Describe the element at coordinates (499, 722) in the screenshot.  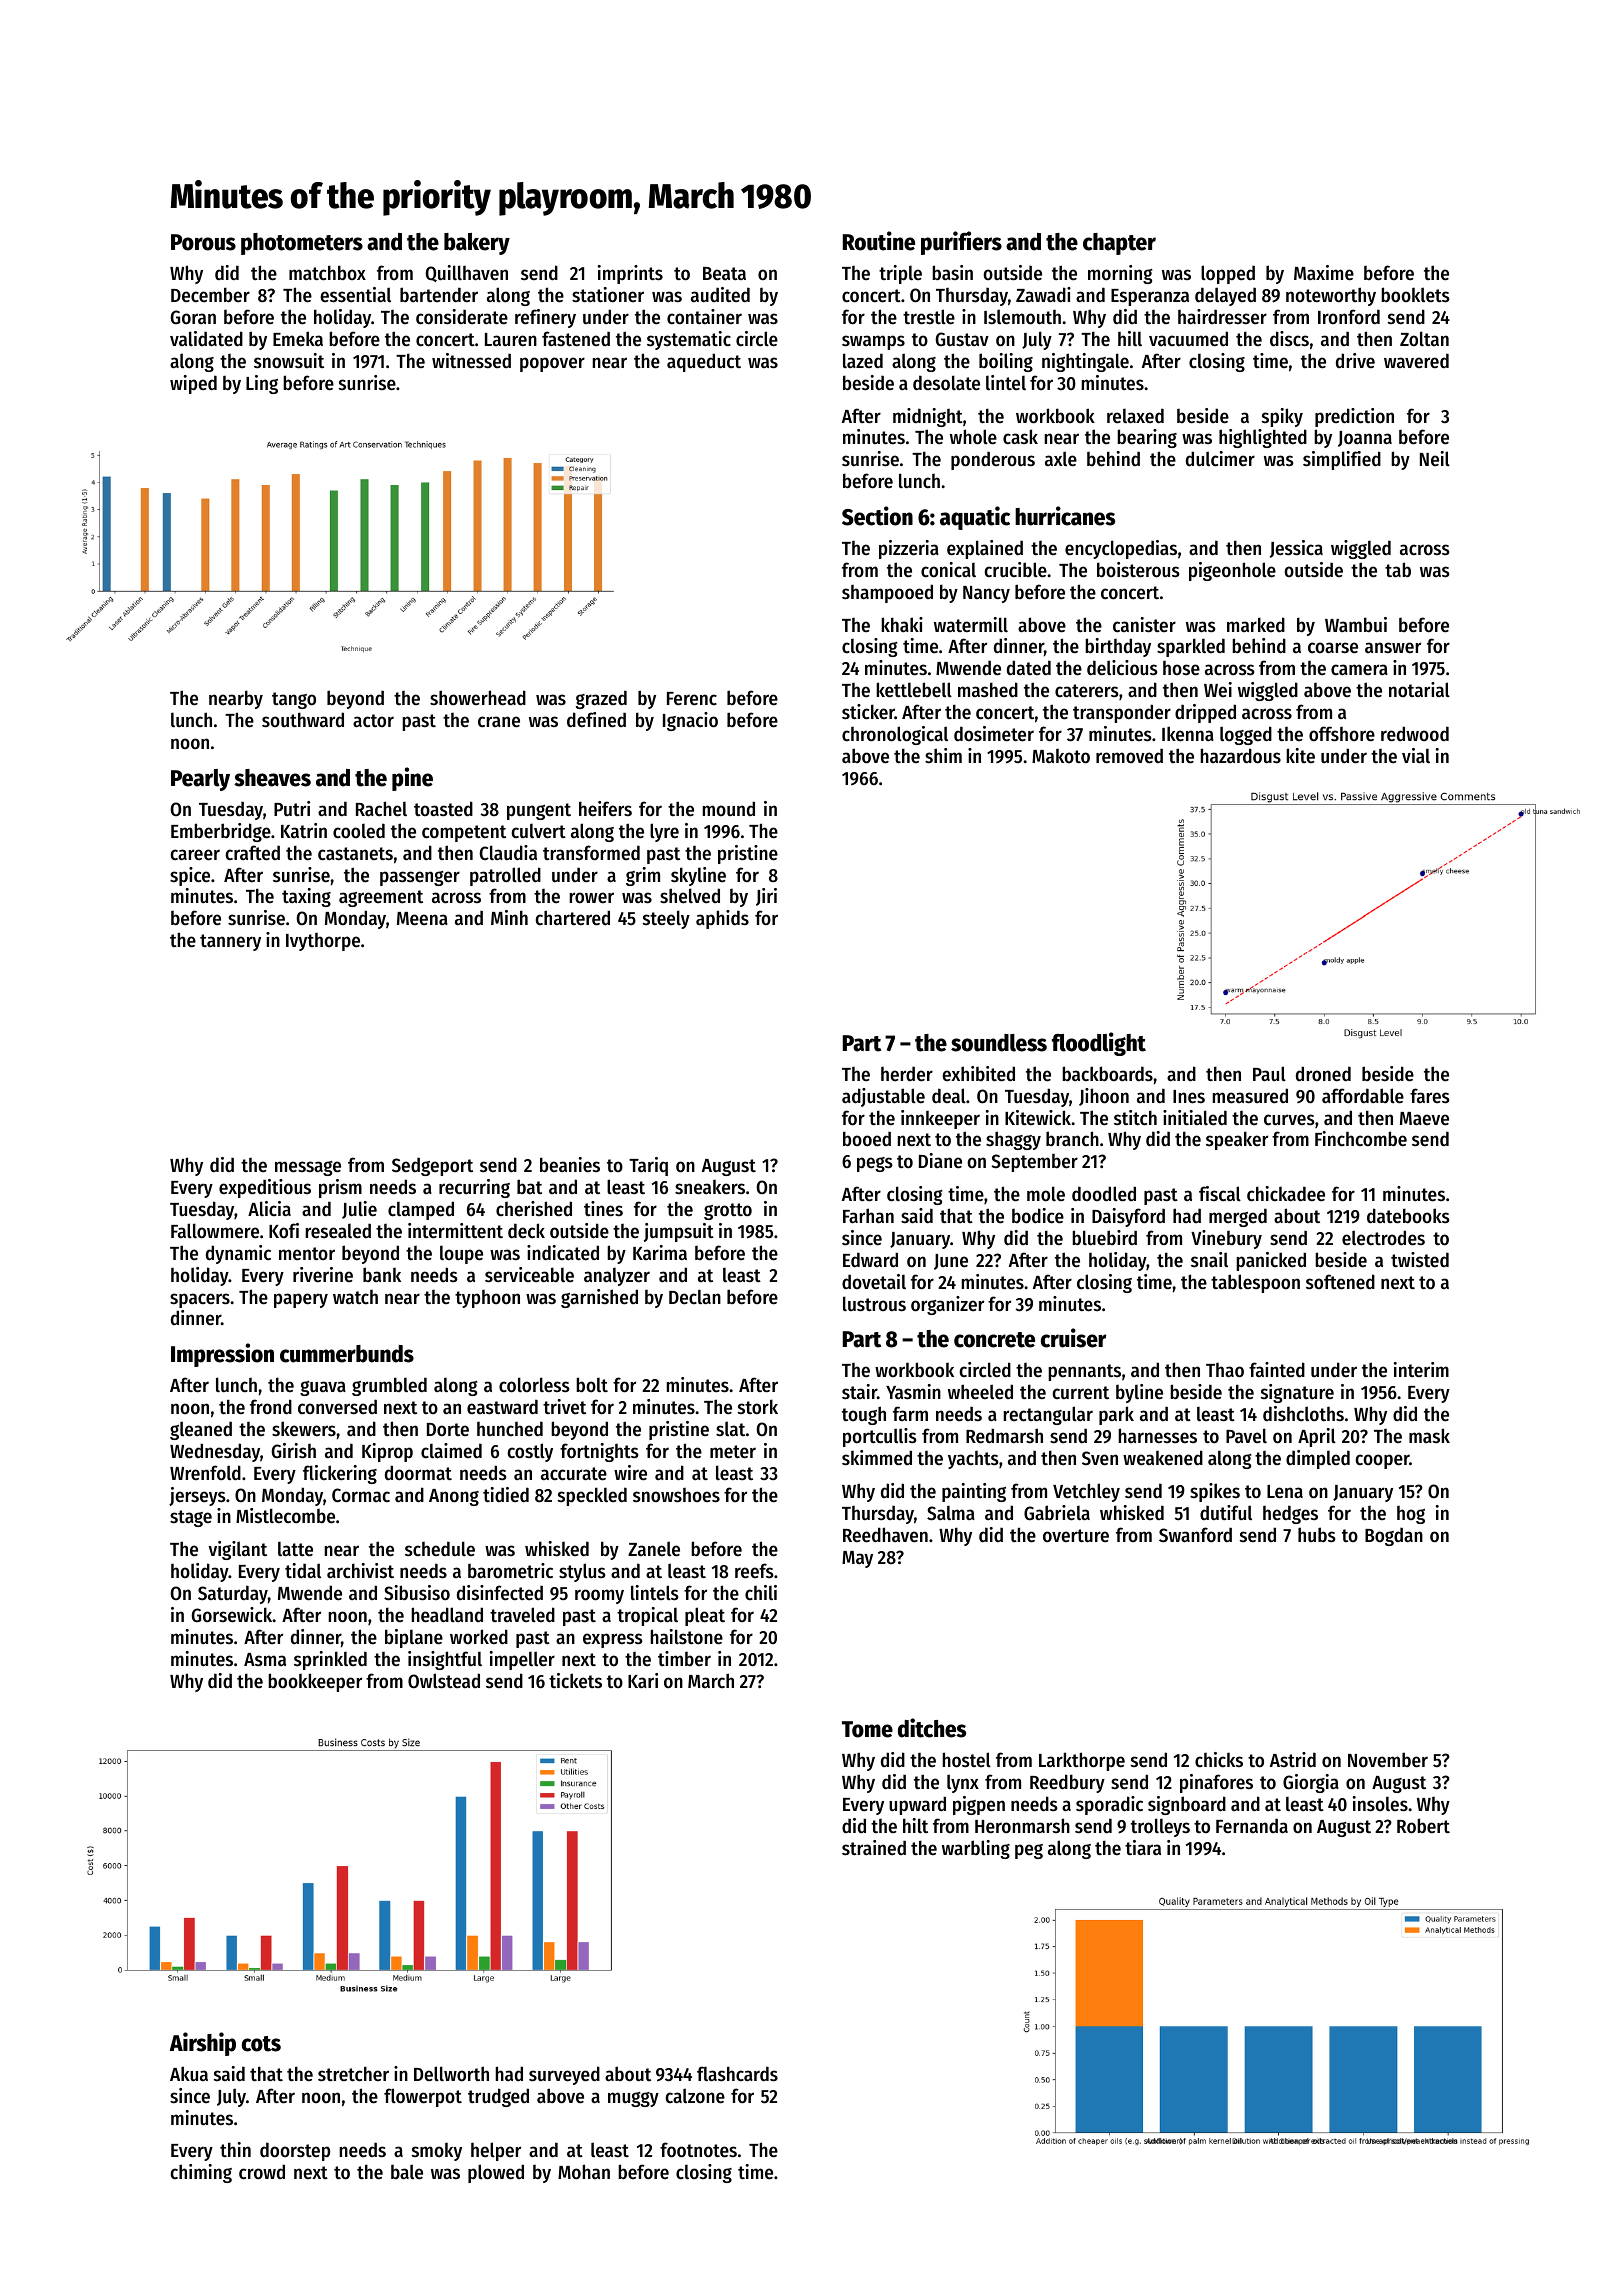
I see `crane` at that location.
